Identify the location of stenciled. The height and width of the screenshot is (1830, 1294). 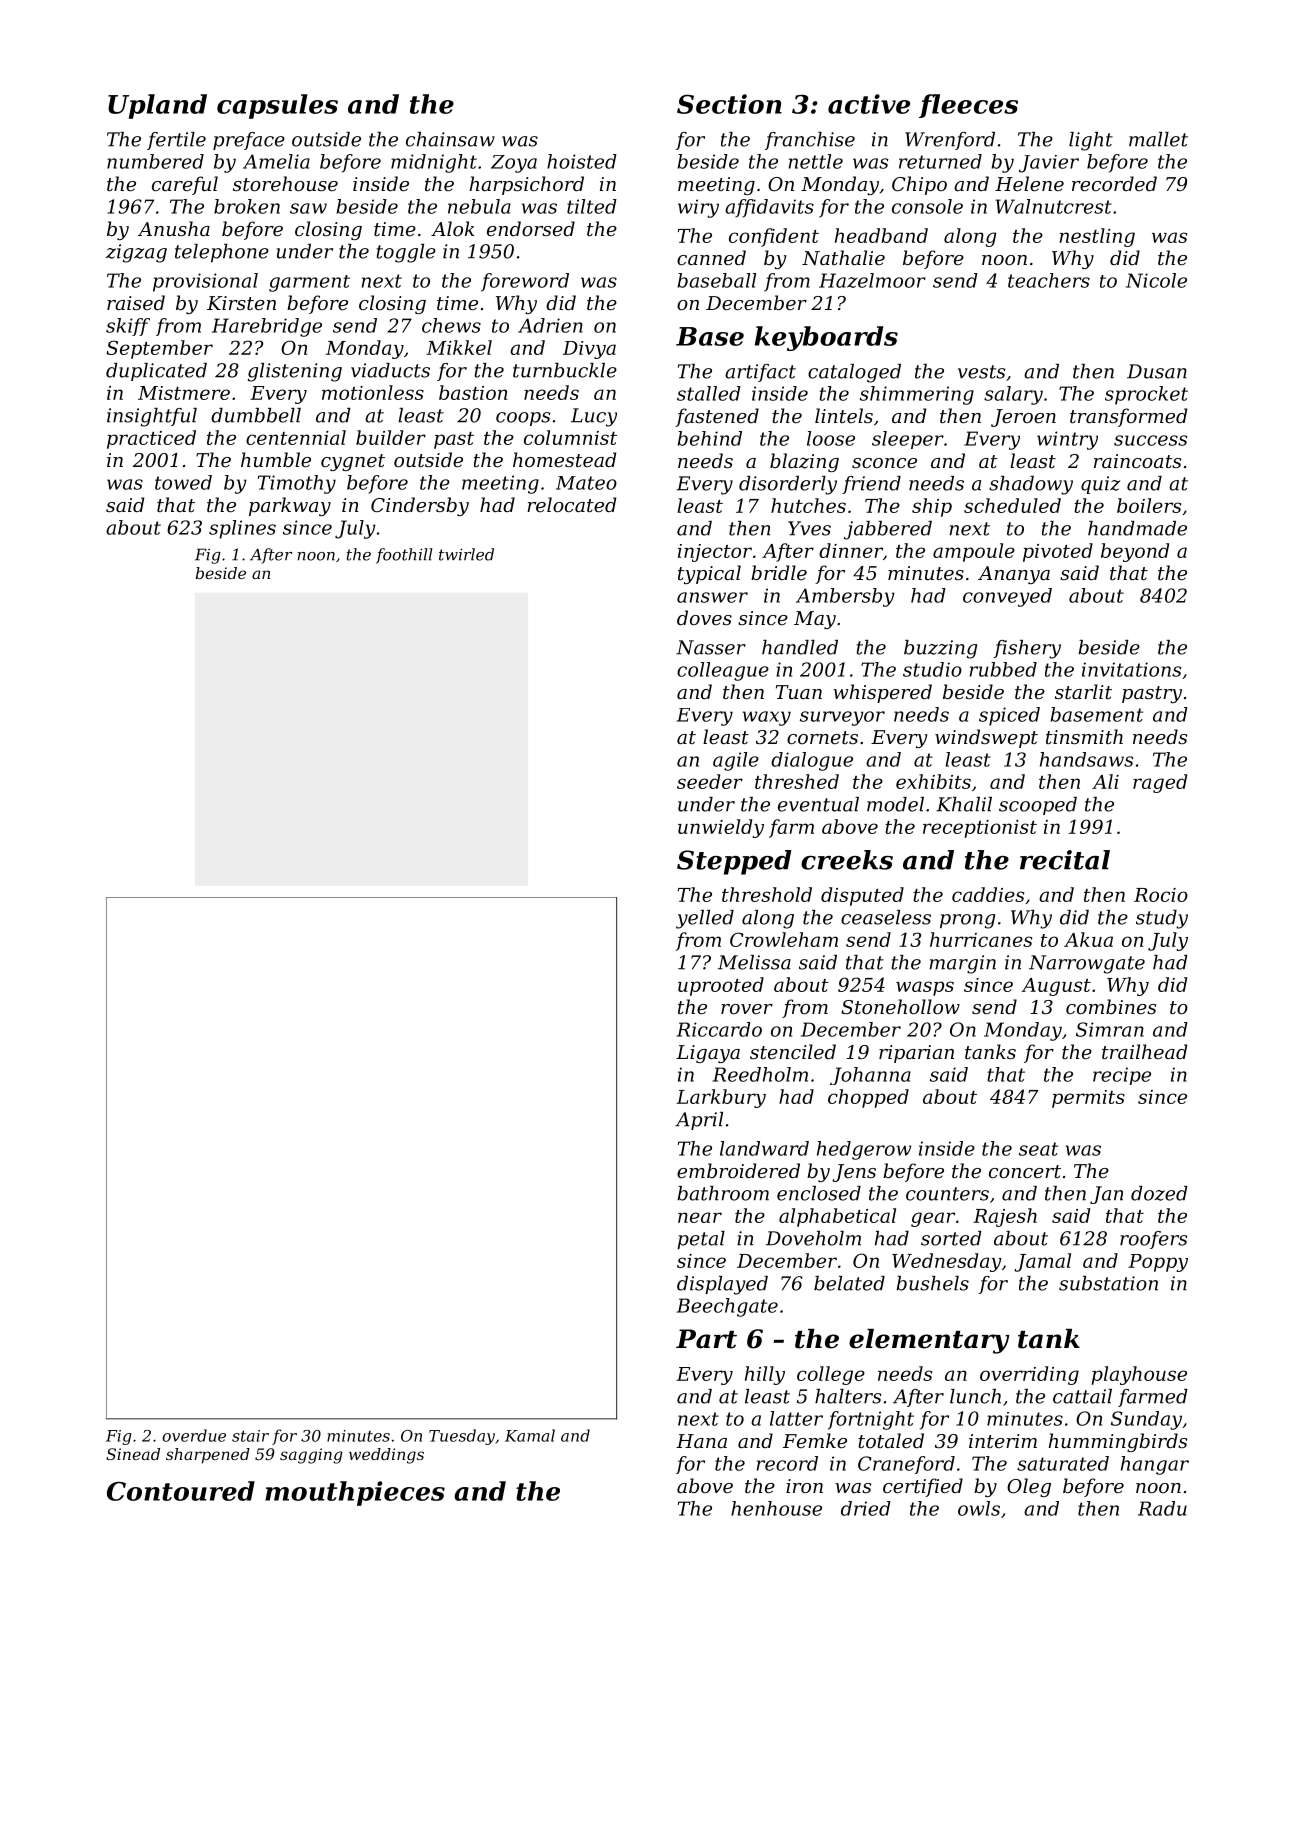
(793, 1051).
